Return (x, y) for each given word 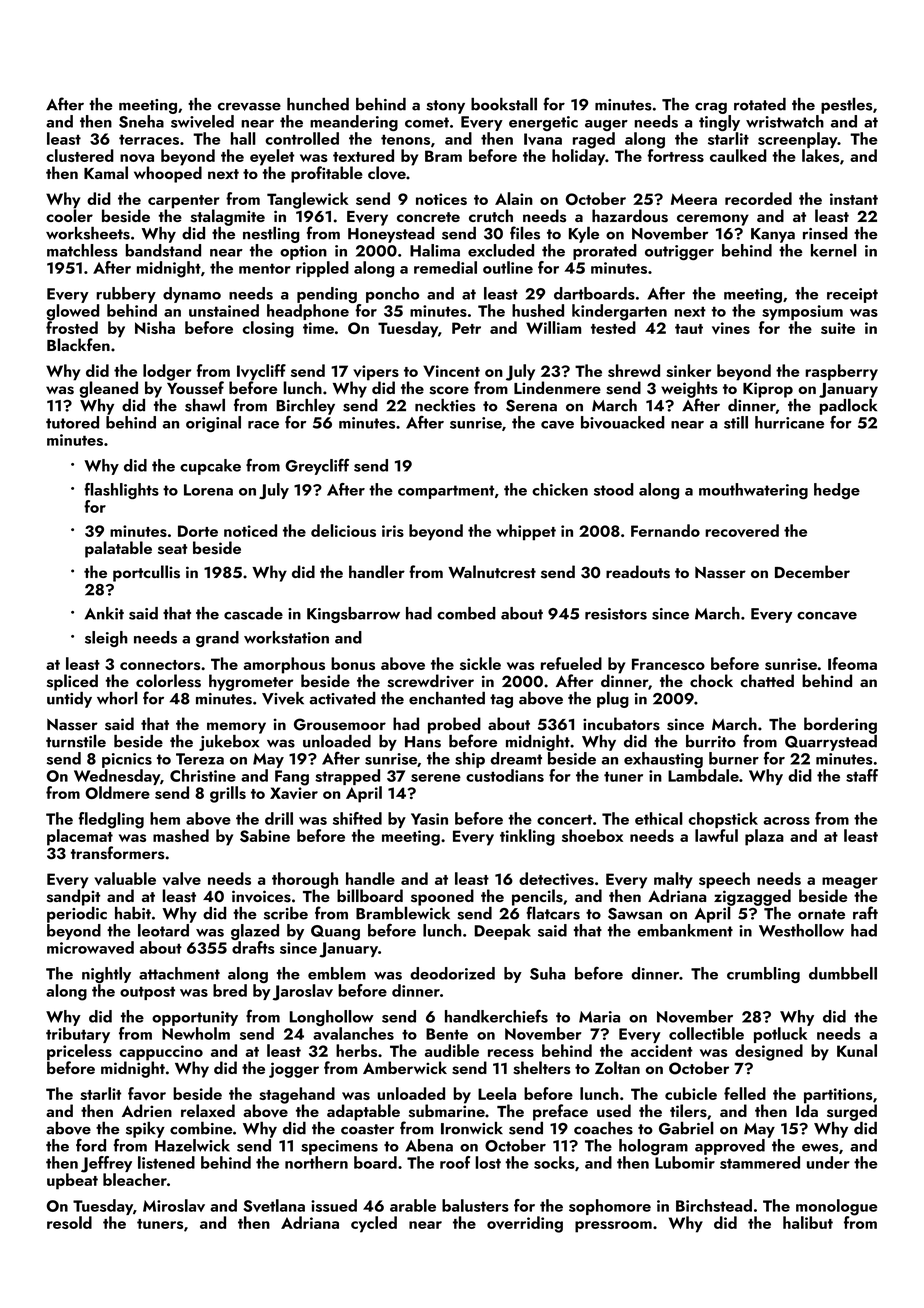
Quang (335, 932)
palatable (118, 549)
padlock (848, 406)
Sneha (141, 121)
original (213, 424)
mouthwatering (753, 491)
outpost (147, 993)
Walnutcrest (492, 572)
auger (606, 125)
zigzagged (752, 897)
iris (393, 531)
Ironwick (472, 1128)
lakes (820, 155)
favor (147, 1093)
